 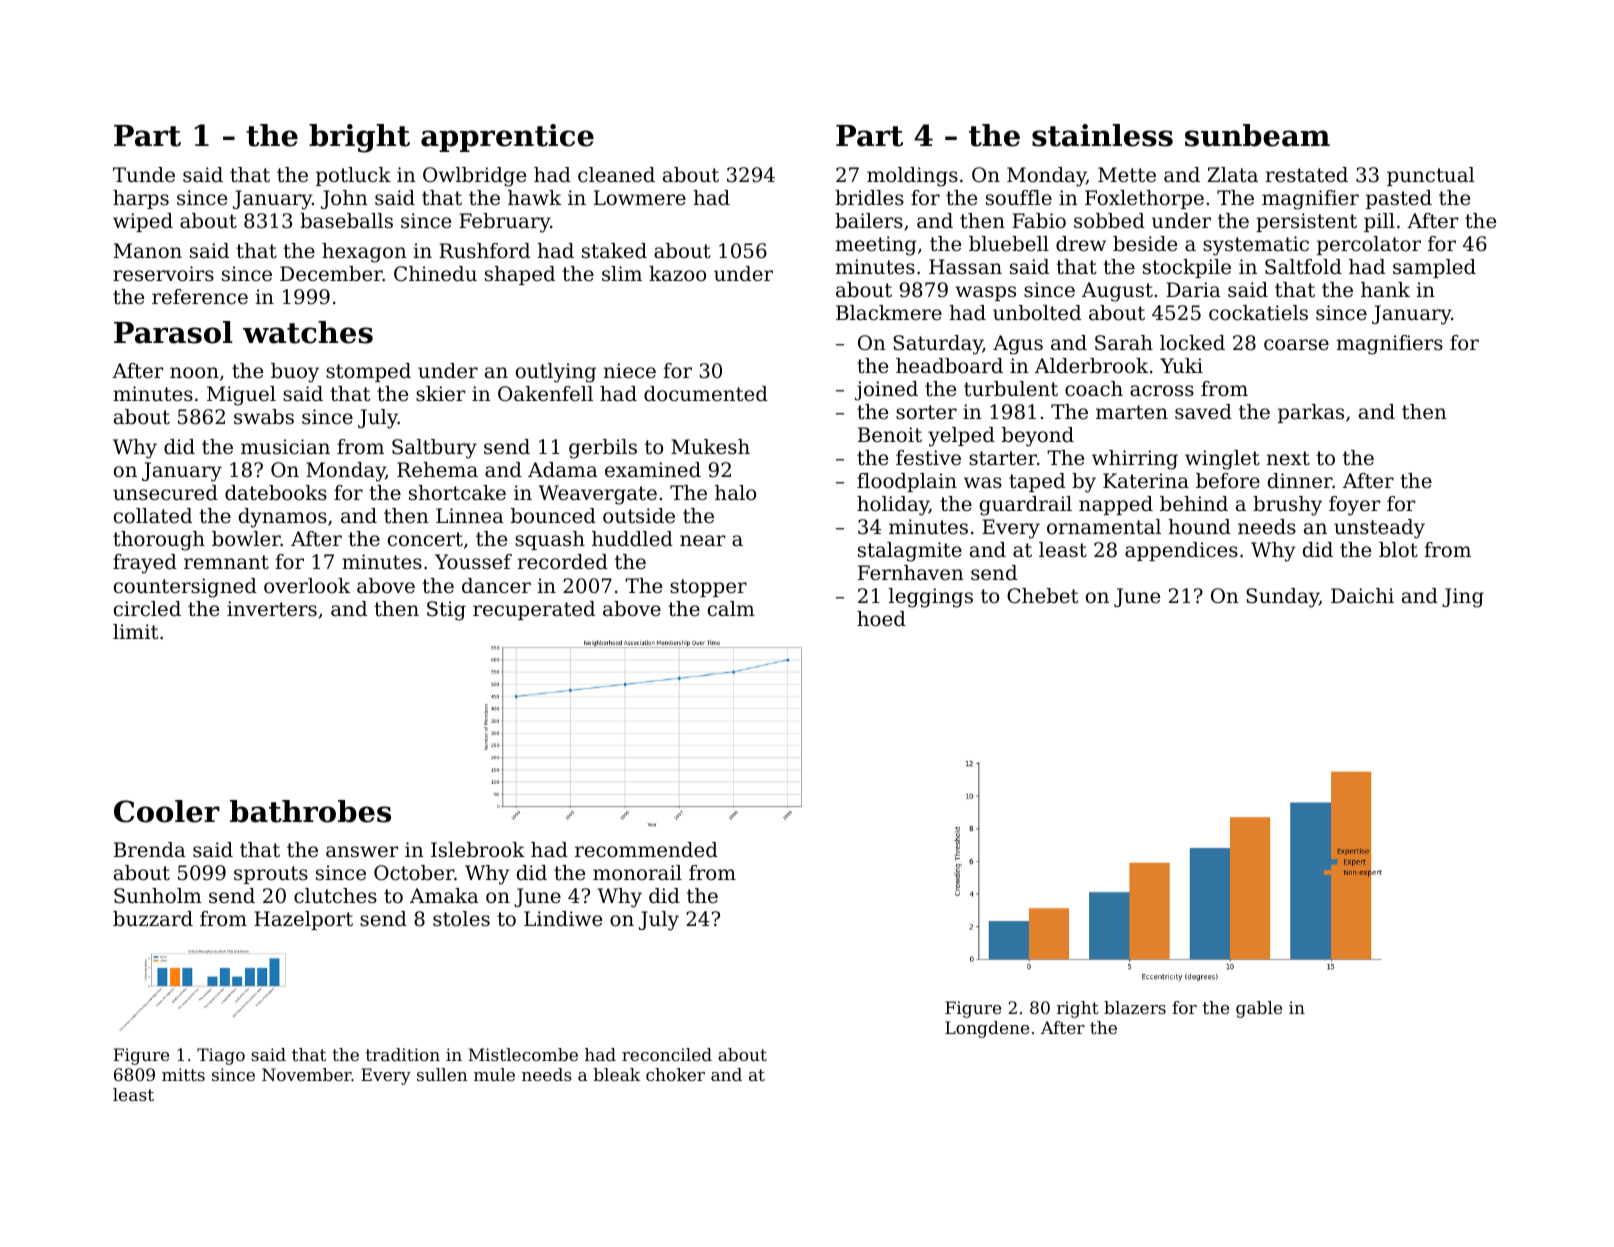 What do you see at coordinates (1288, 458) in the image?
I see `next` at bounding box center [1288, 458].
